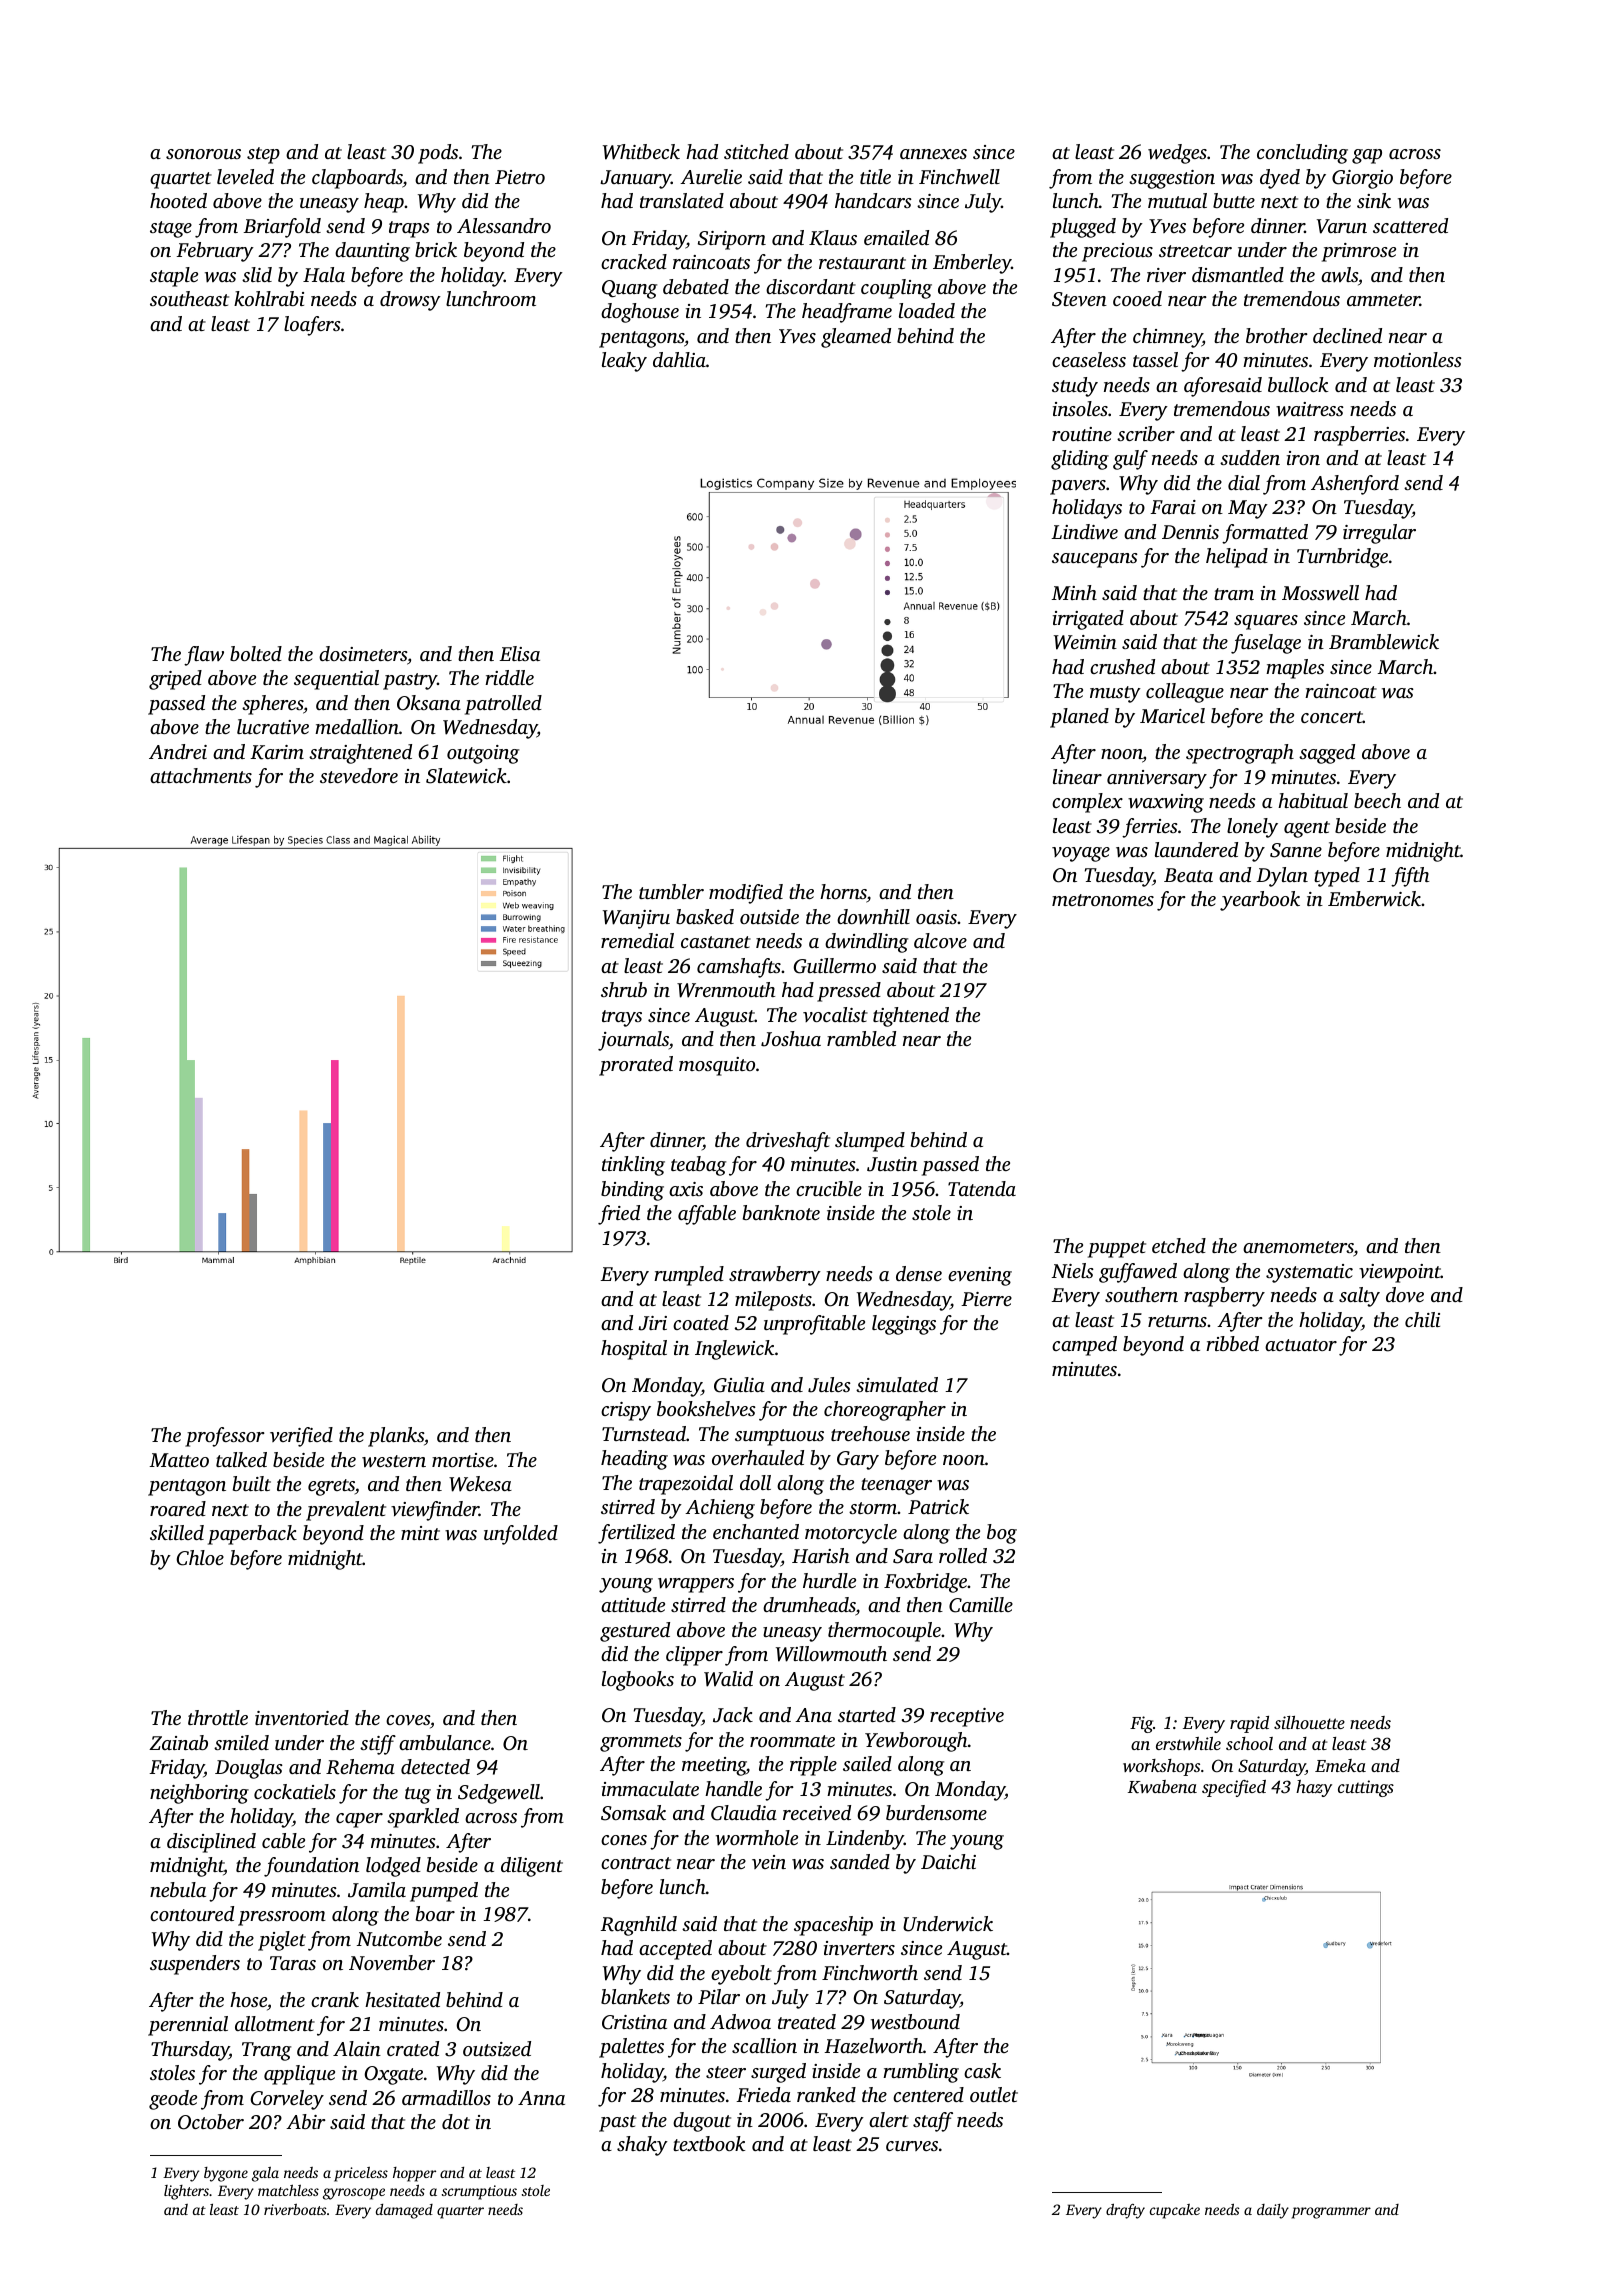  What do you see at coordinates (359, 776) in the image?
I see `stevedore` at bounding box center [359, 776].
